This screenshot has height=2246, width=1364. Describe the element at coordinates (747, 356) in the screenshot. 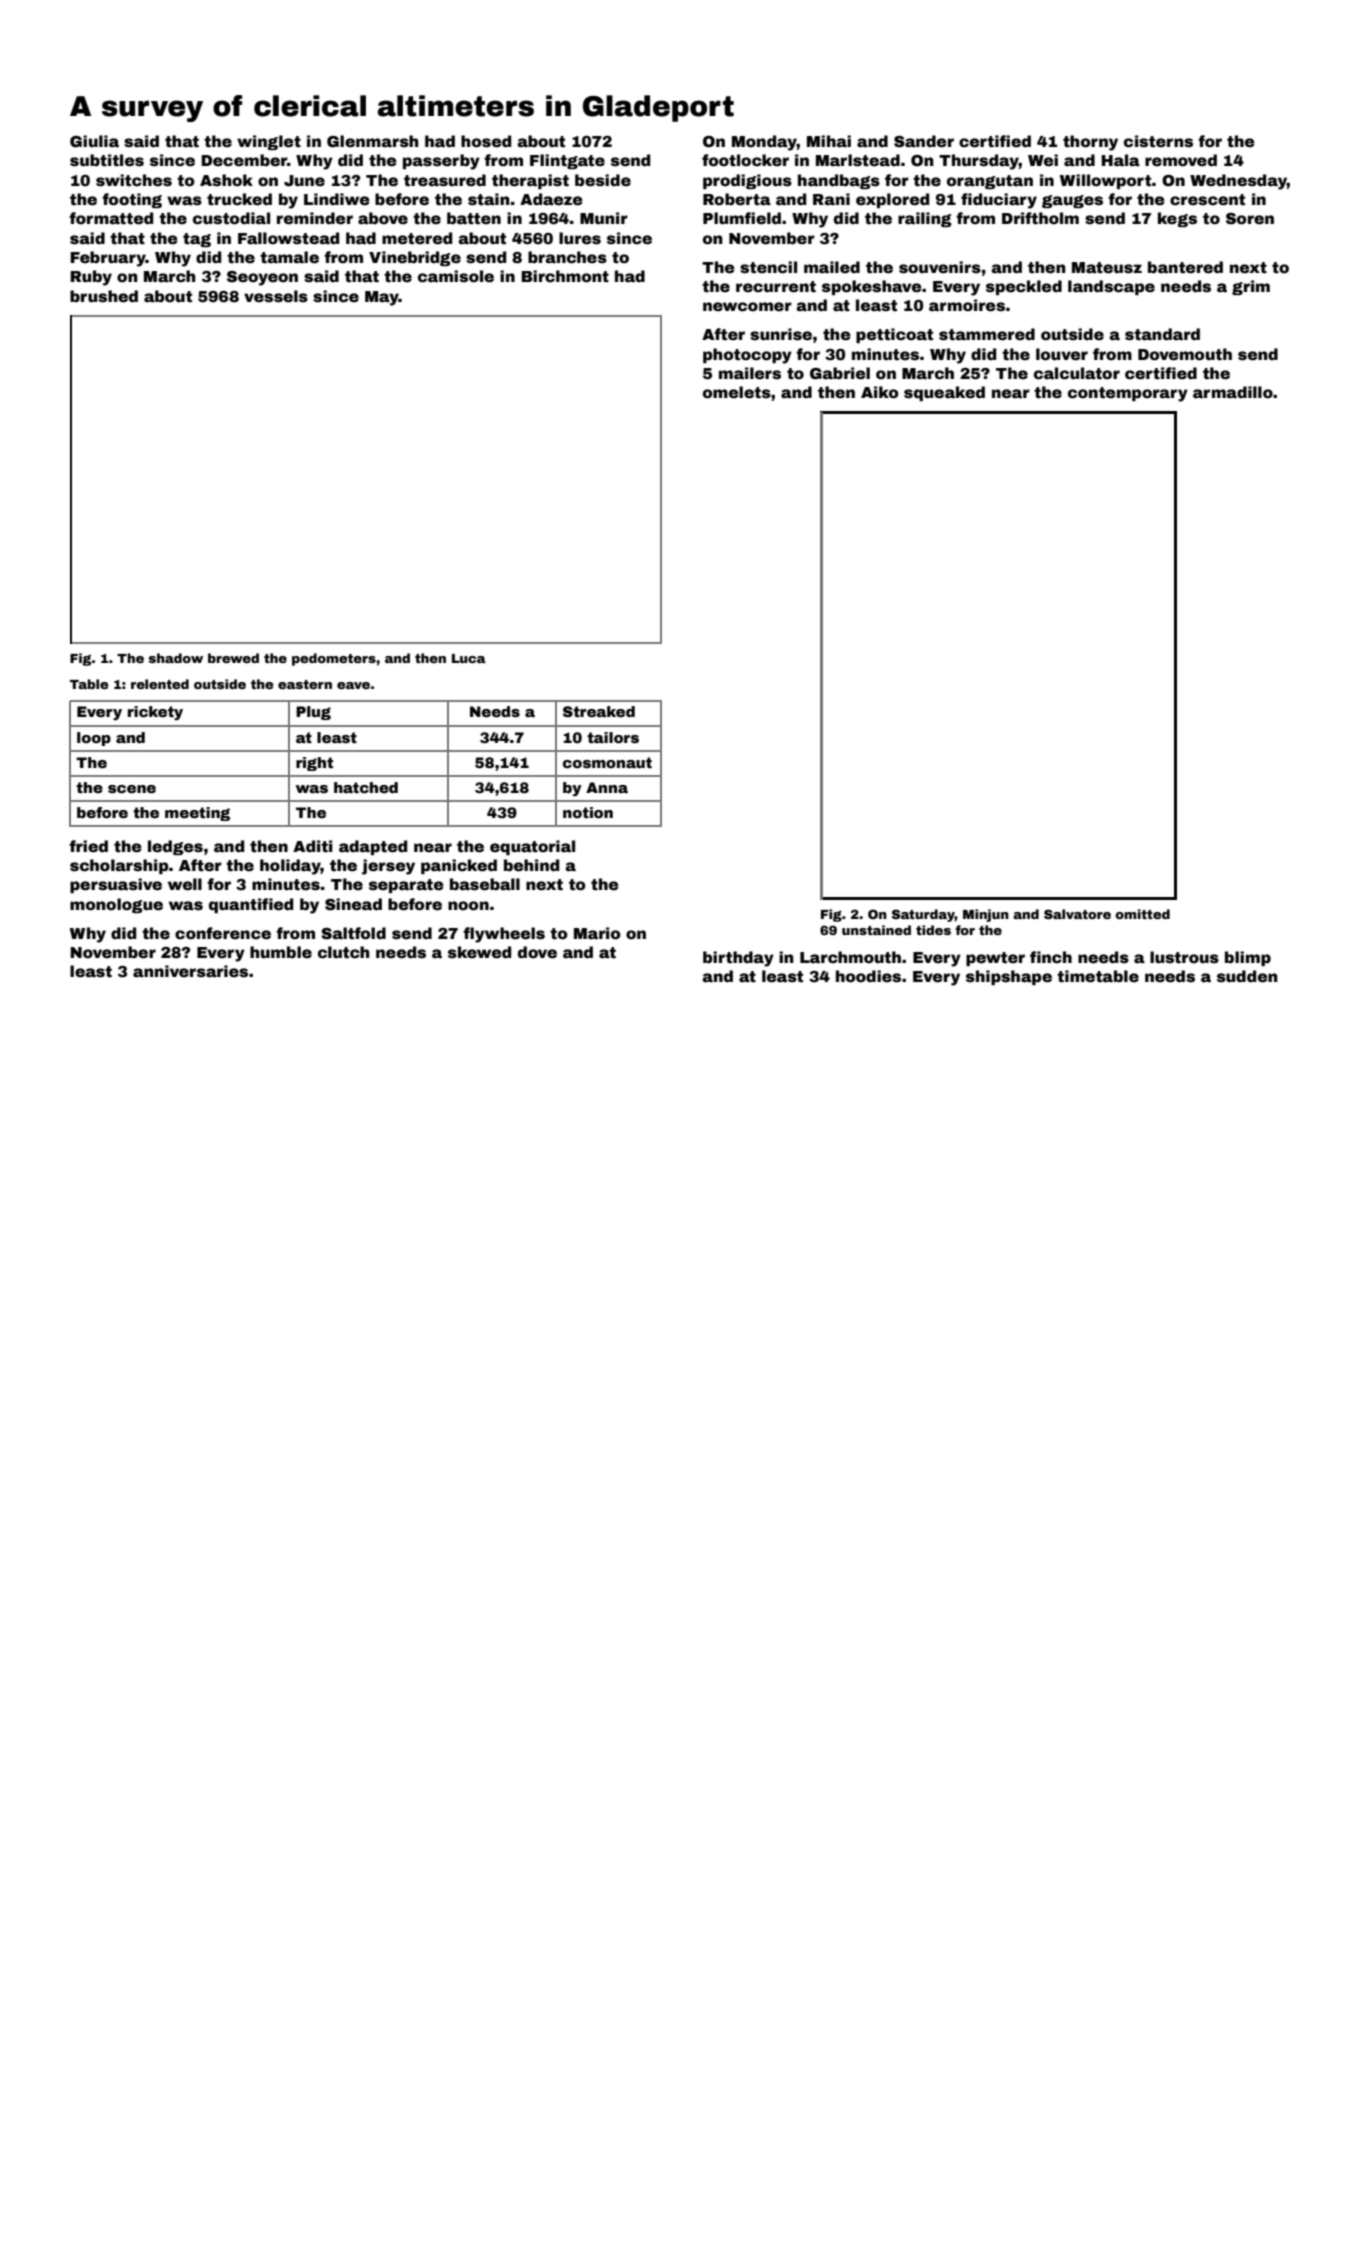

I see `photocopy` at that location.
